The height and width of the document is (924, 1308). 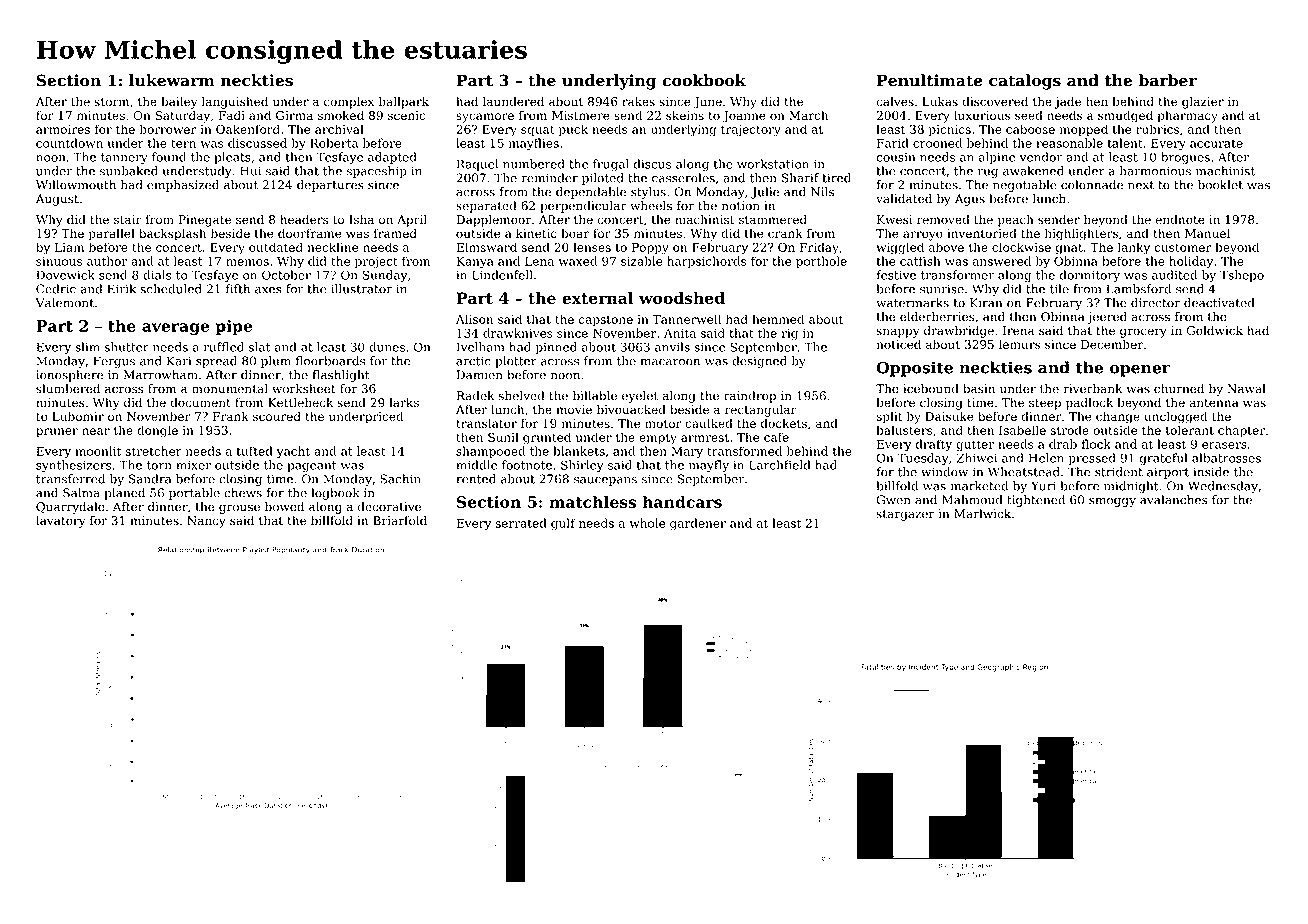 I want to click on validated, so click(x=904, y=199).
